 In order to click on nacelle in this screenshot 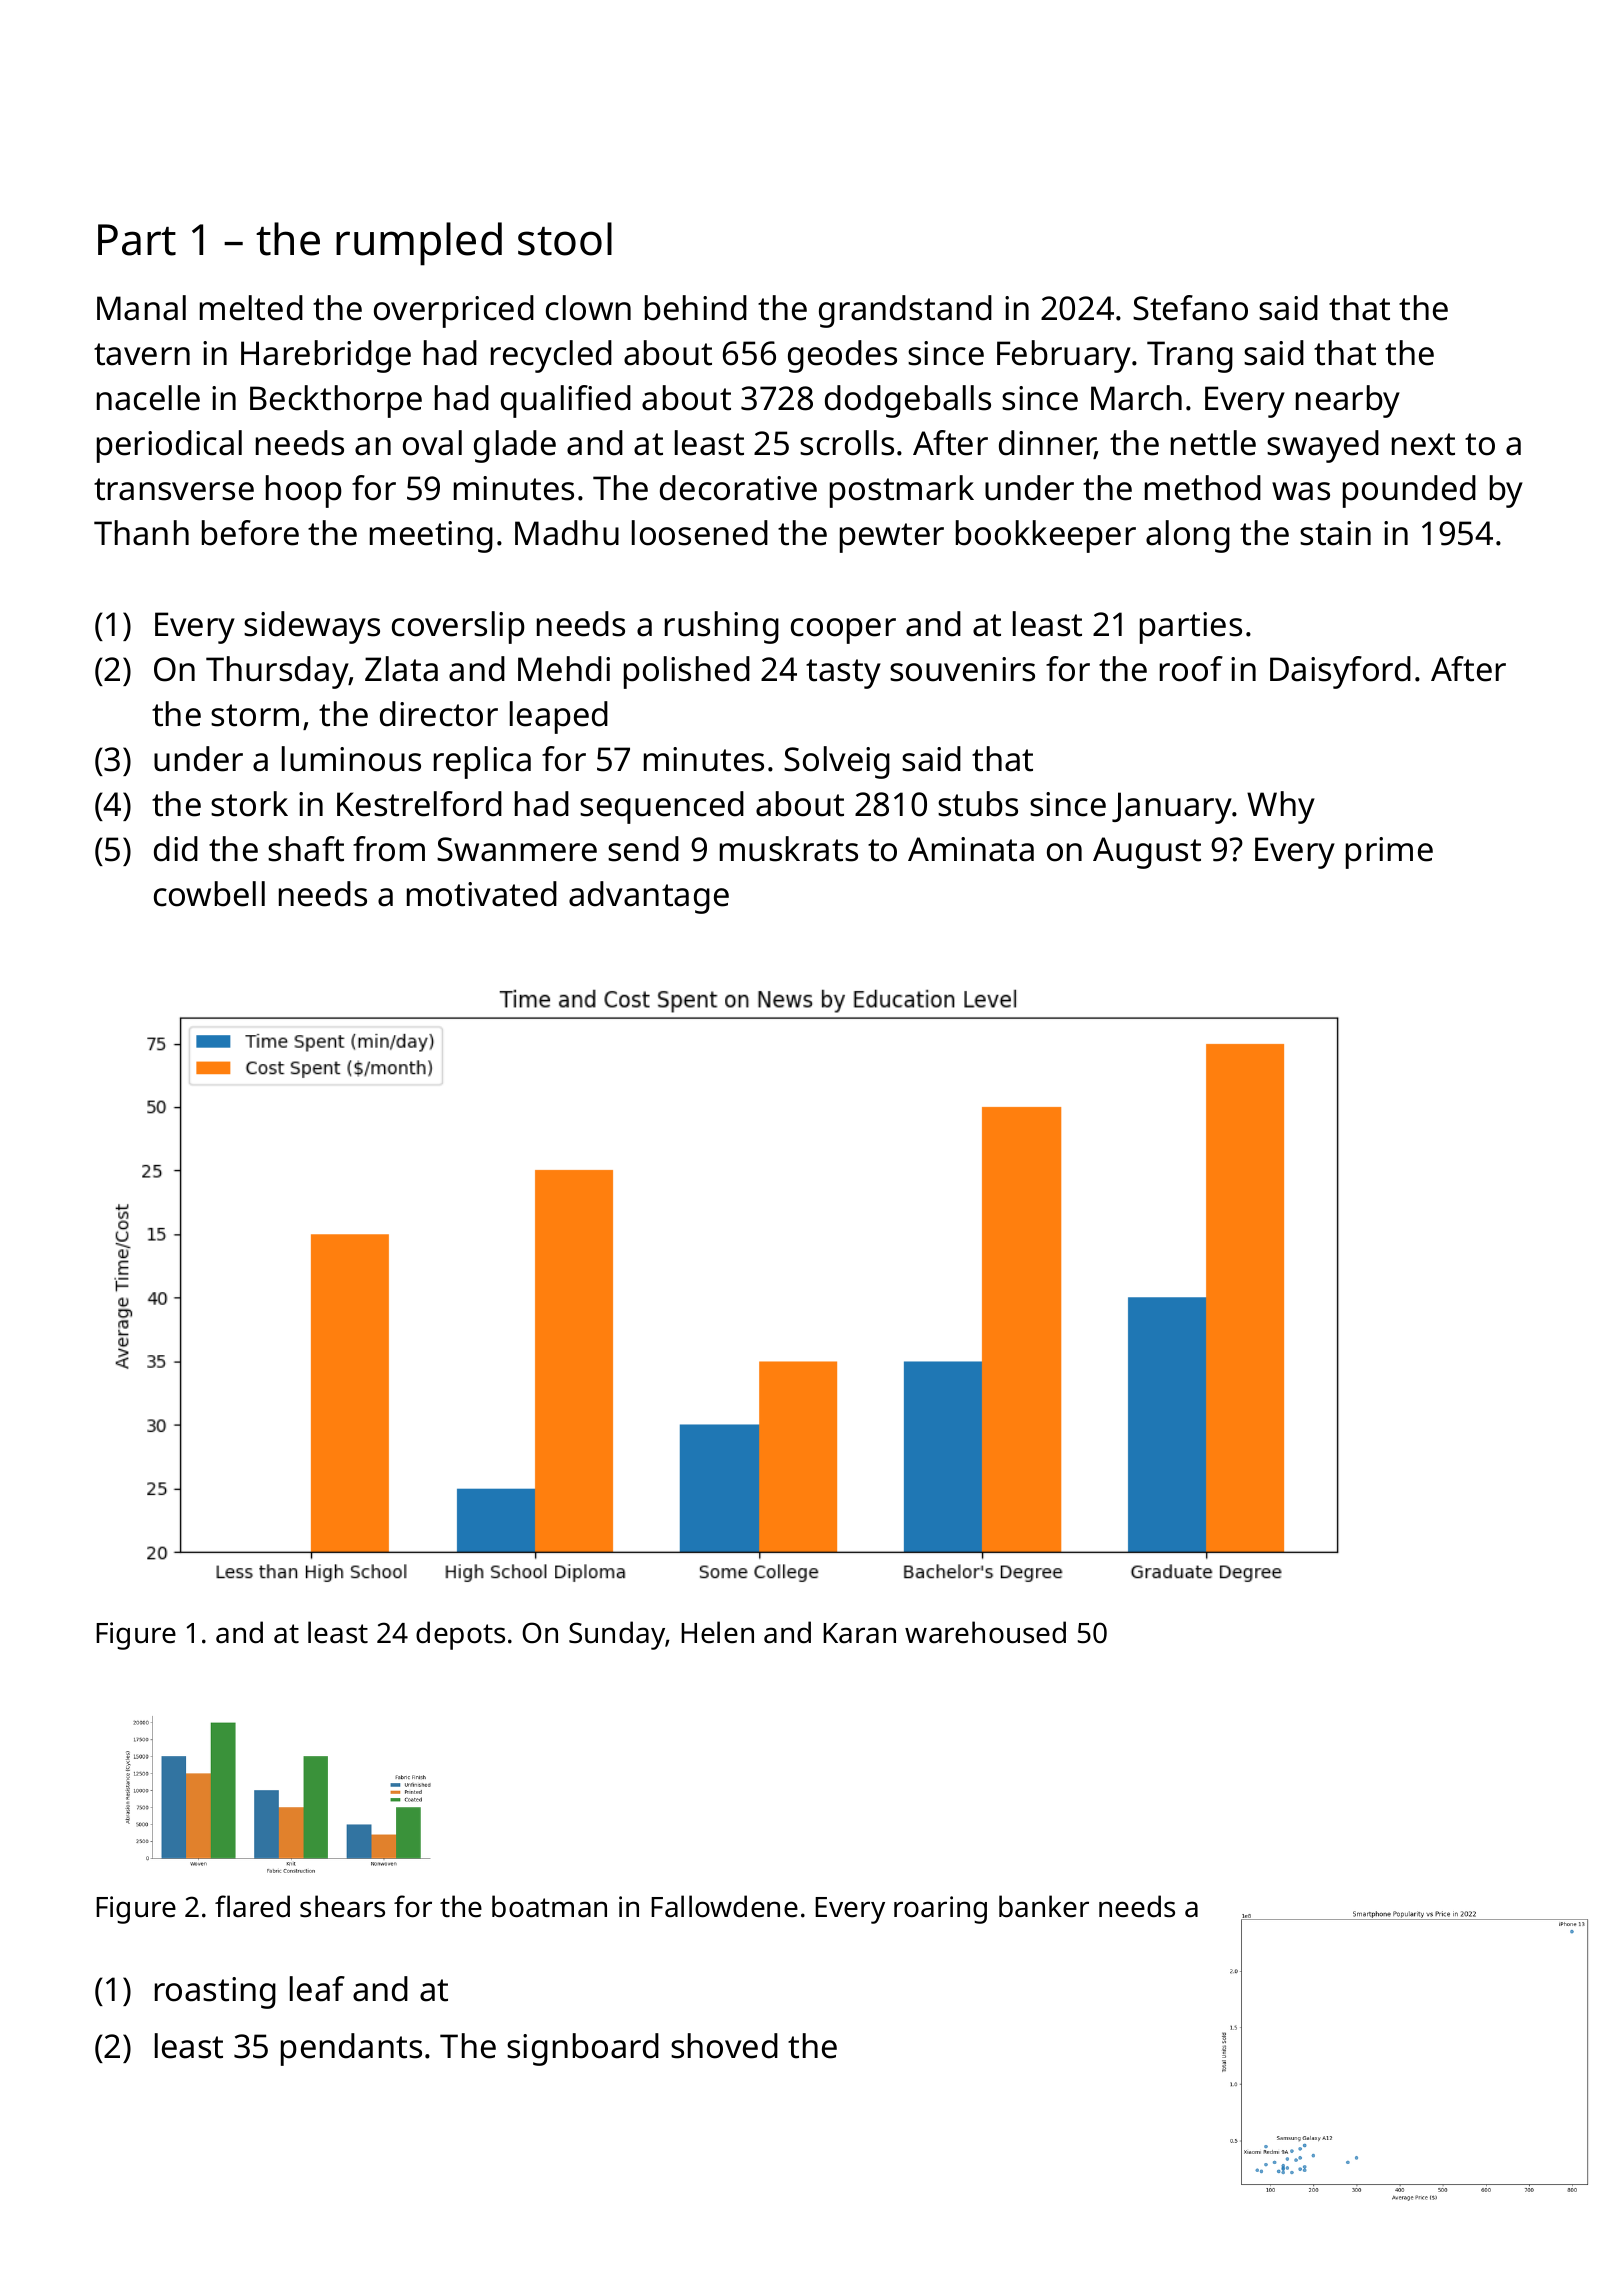, I will do `click(148, 398)`.
